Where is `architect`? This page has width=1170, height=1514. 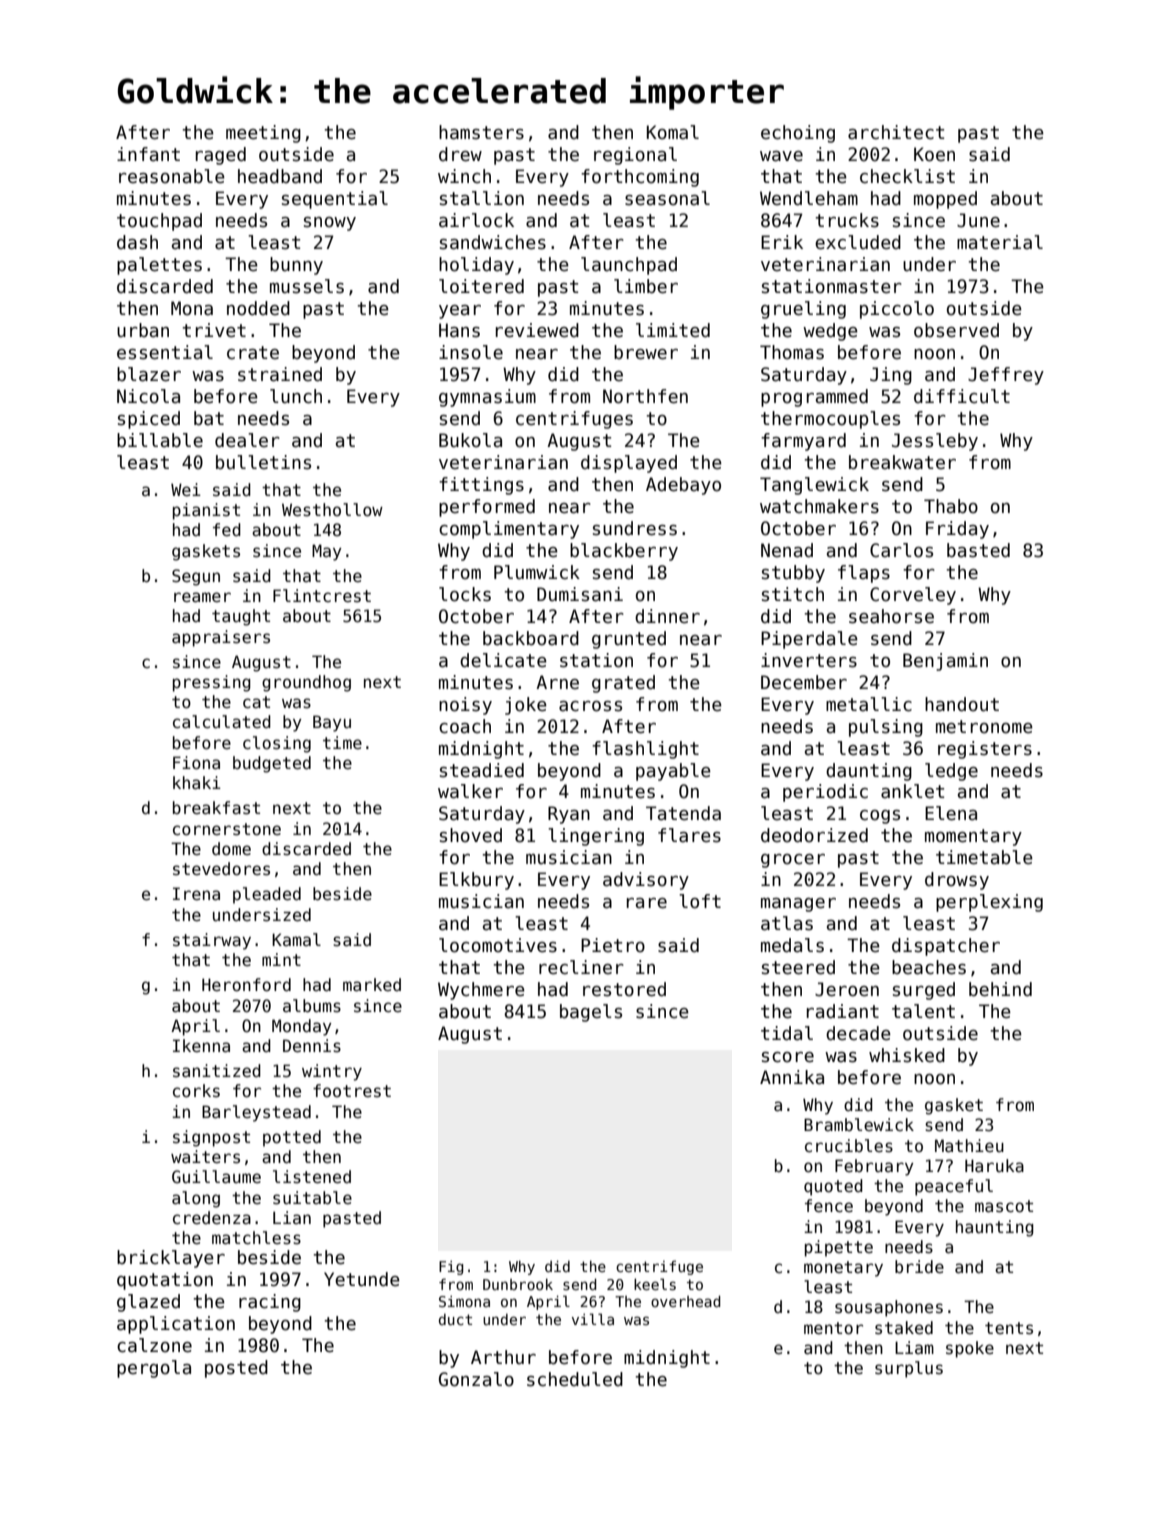
architect is located at coordinates (896, 132).
